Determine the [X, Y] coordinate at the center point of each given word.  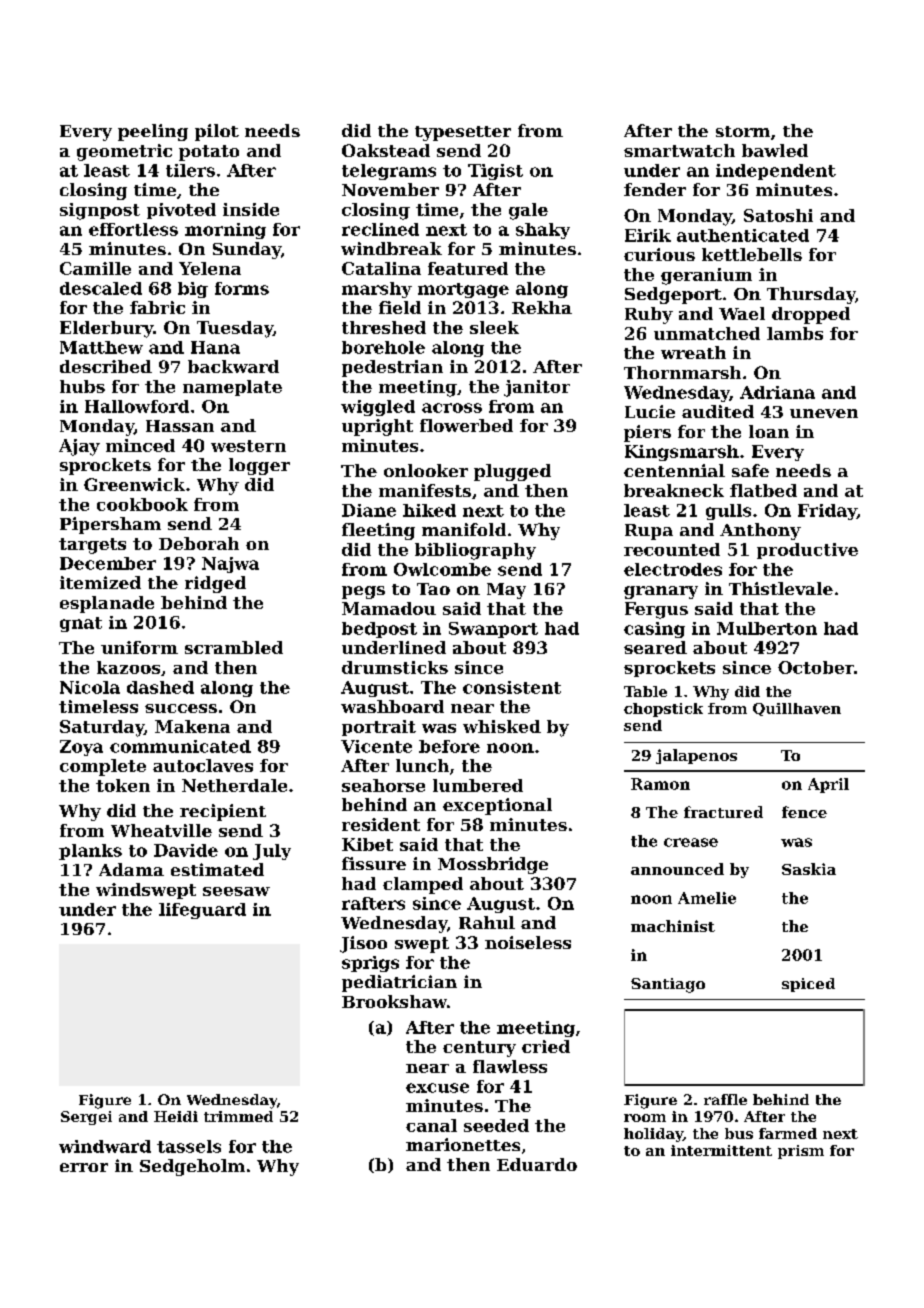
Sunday [247, 250]
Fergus [656, 610]
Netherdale [234, 785]
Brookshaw [394, 1001]
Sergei [86, 1118]
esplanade [107, 604]
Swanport [493, 630]
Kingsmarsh [682, 453]
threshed [384, 327]
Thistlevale [781, 588]
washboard [392, 706]
